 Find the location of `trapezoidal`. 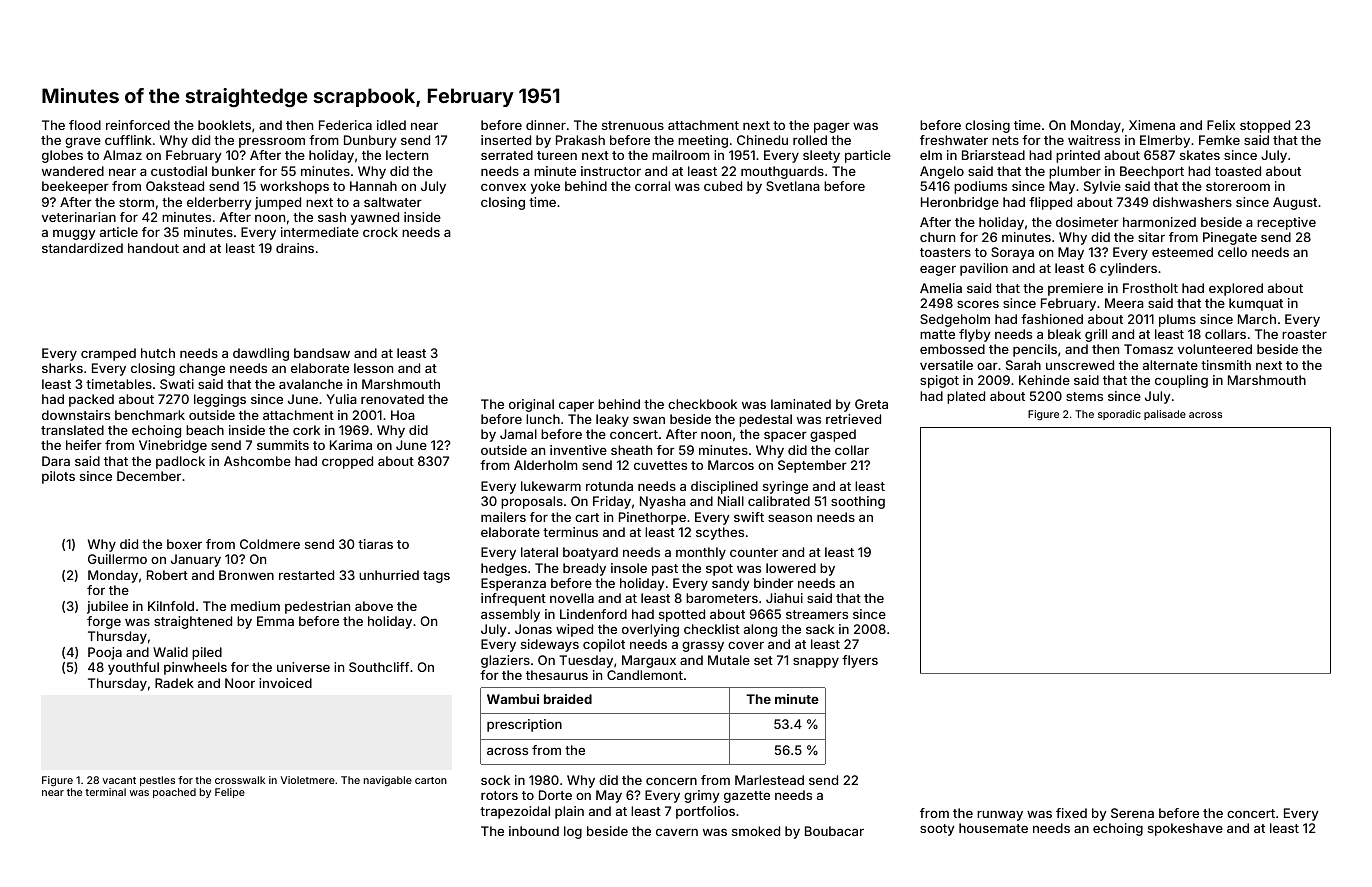

trapezoidal is located at coordinates (515, 812).
